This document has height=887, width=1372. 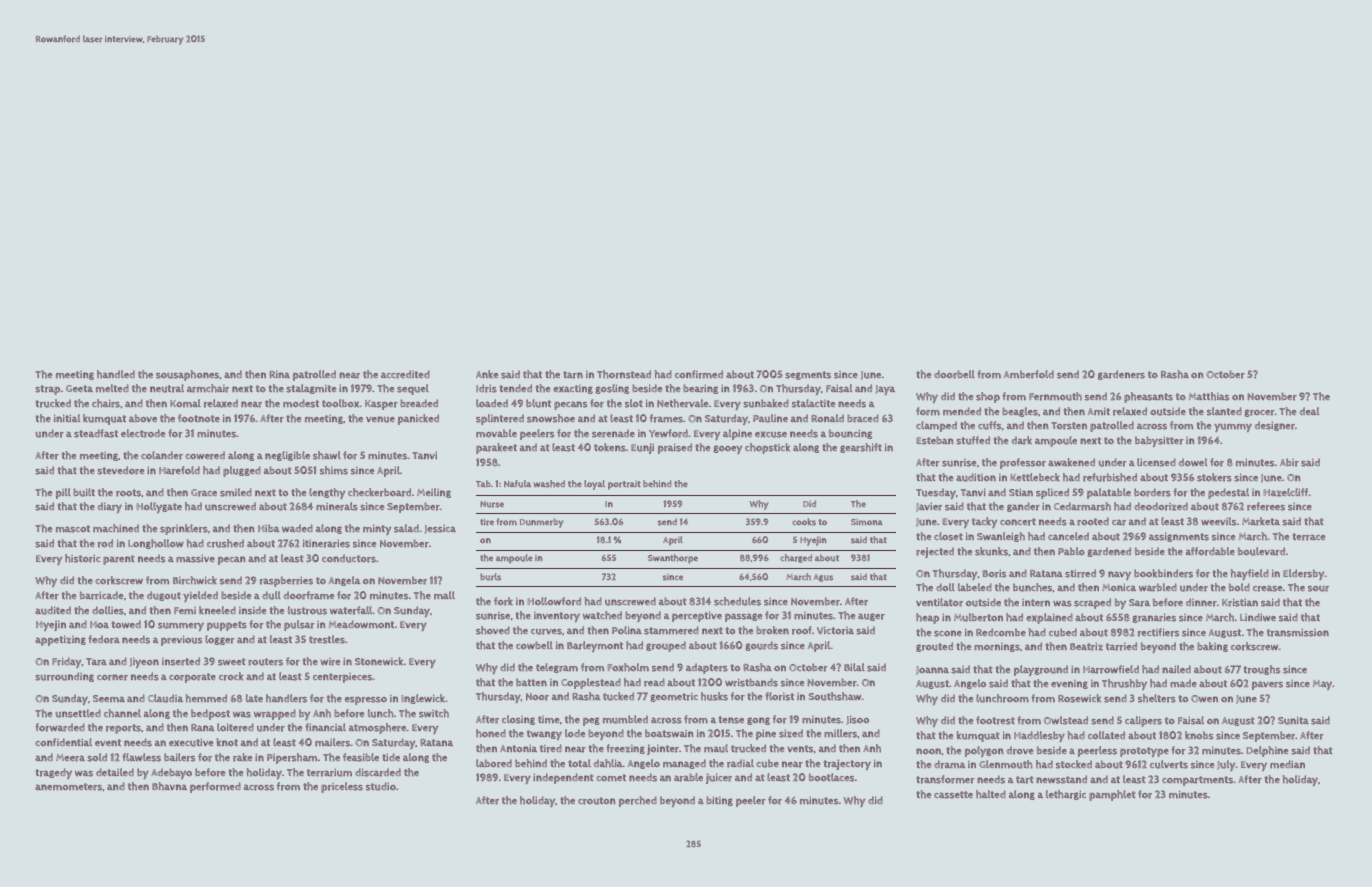 What do you see at coordinates (101, 595) in the document?
I see `barricade` at bounding box center [101, 595].
